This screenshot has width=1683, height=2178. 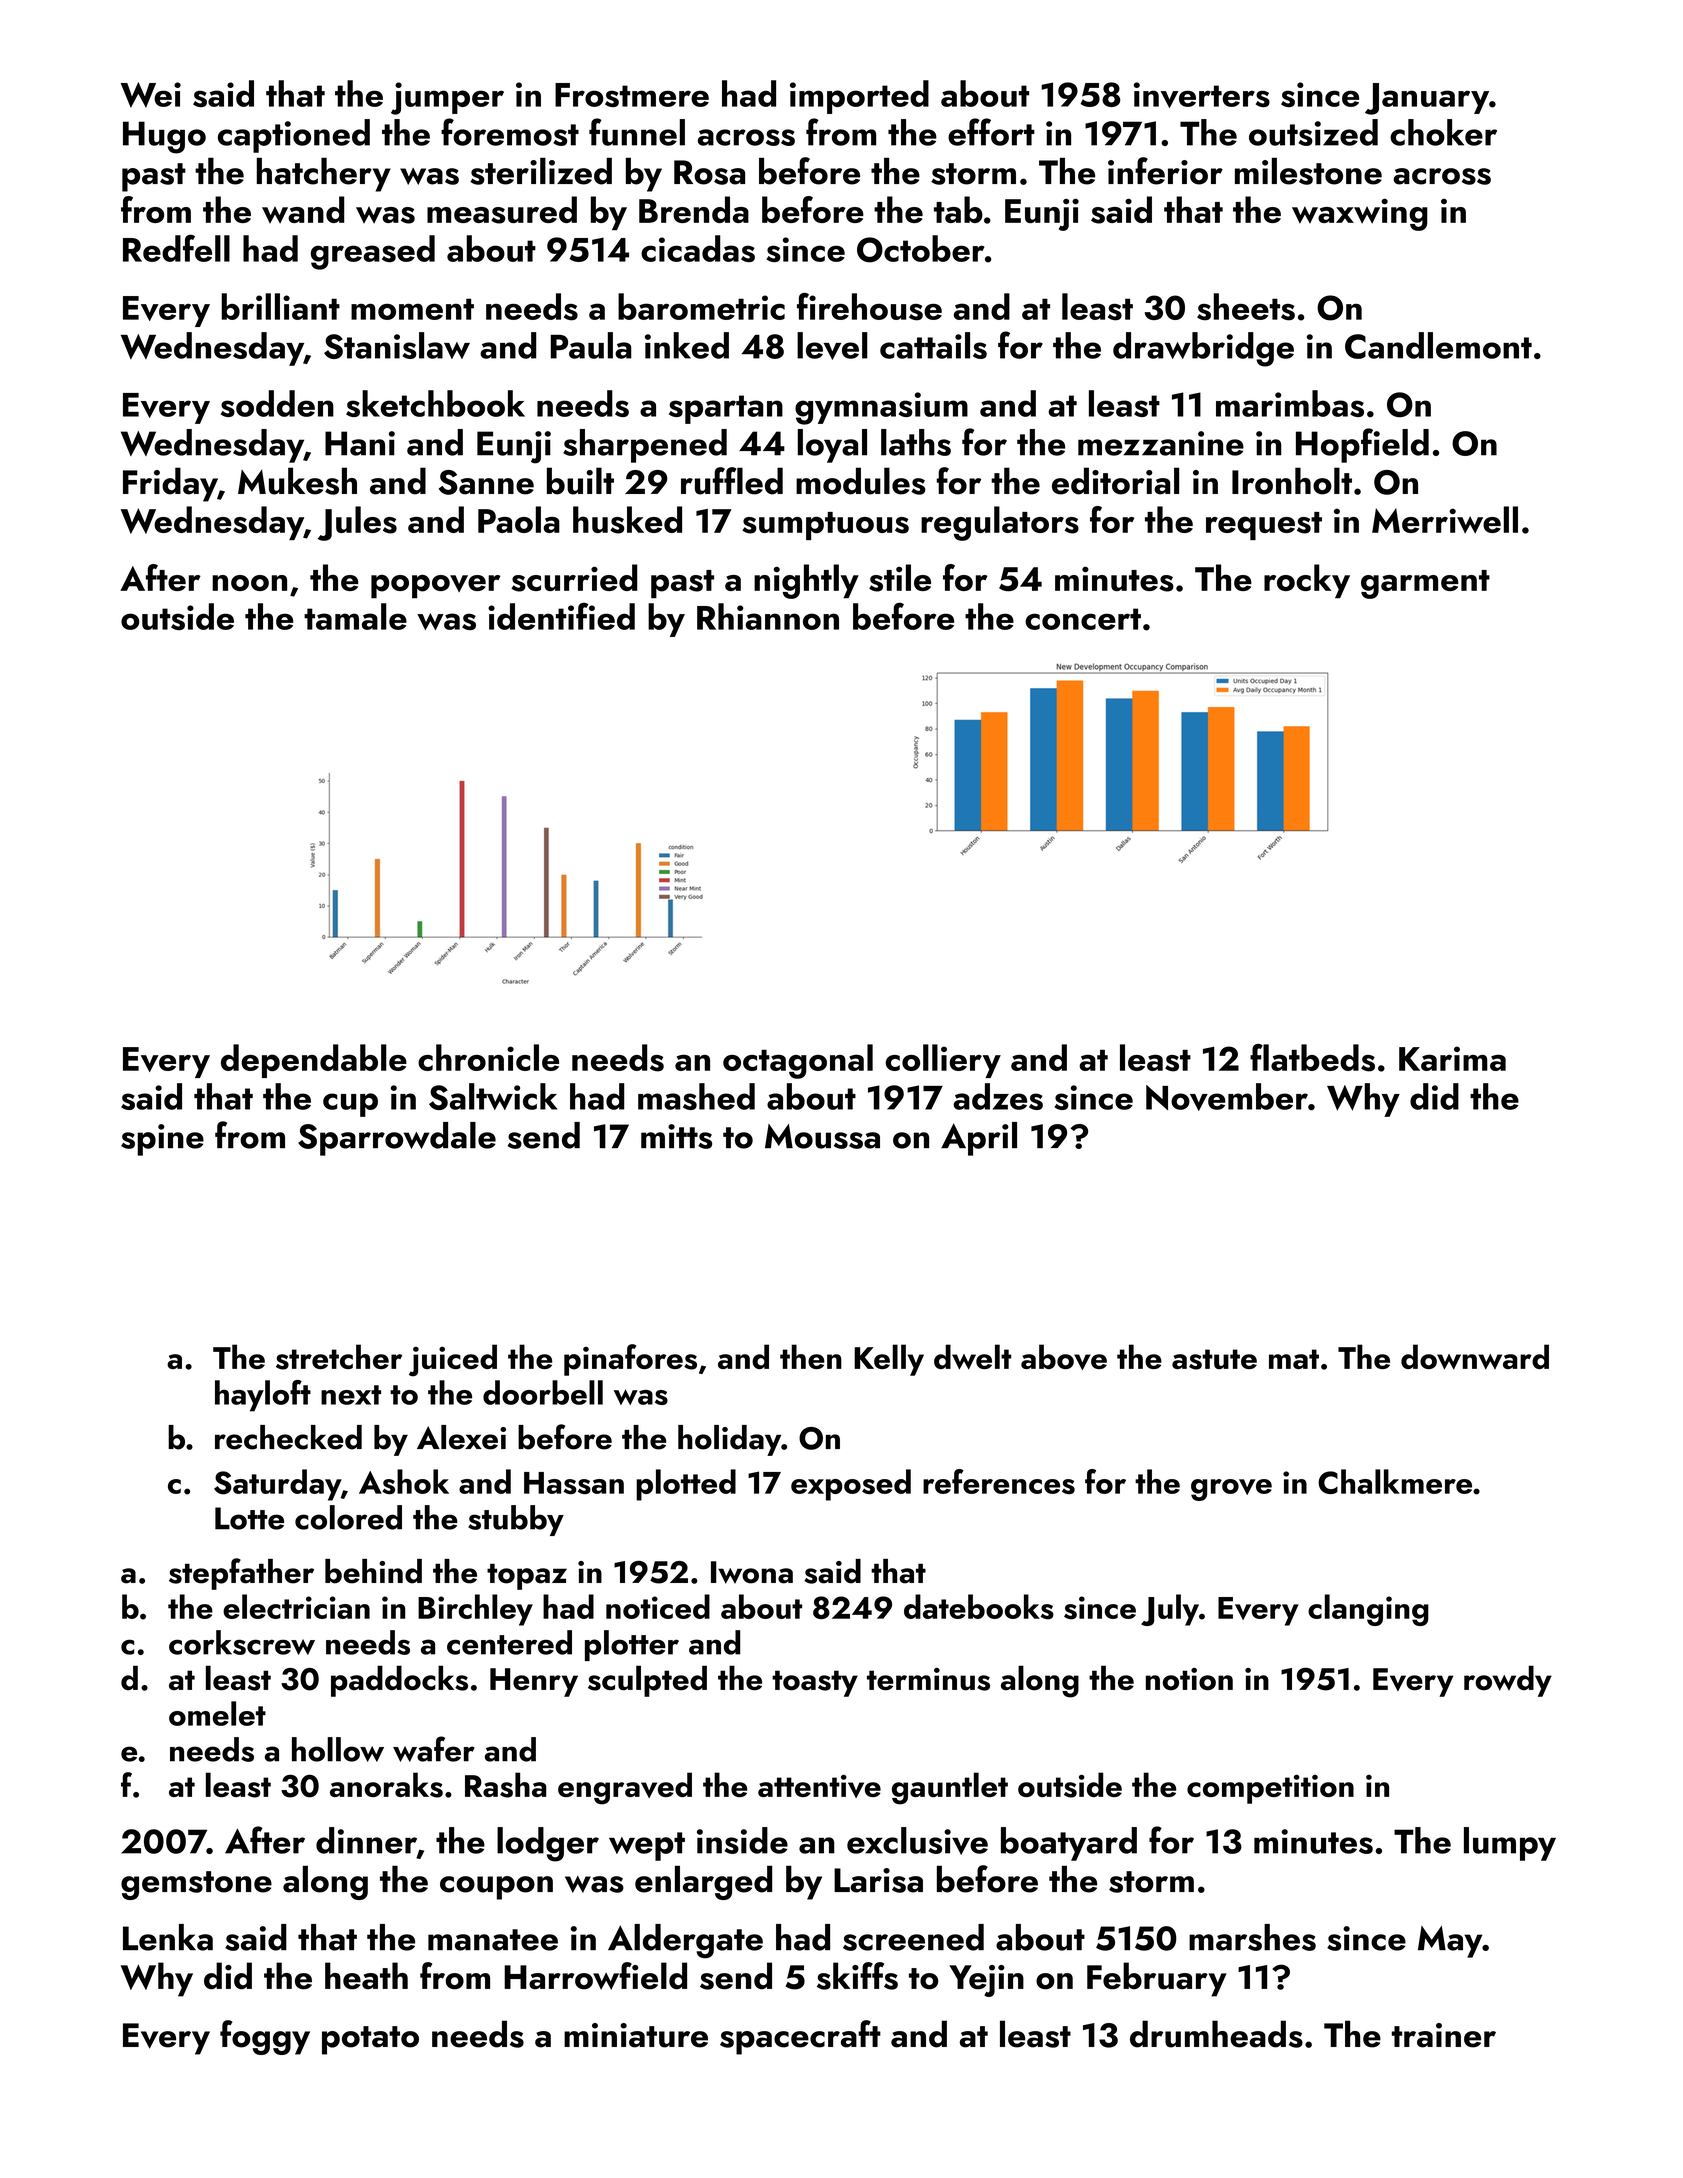 What do you see at coordinates (488, 1057) in the screenshot?
I see `chronicle` at bounding box center [488, 1057].
